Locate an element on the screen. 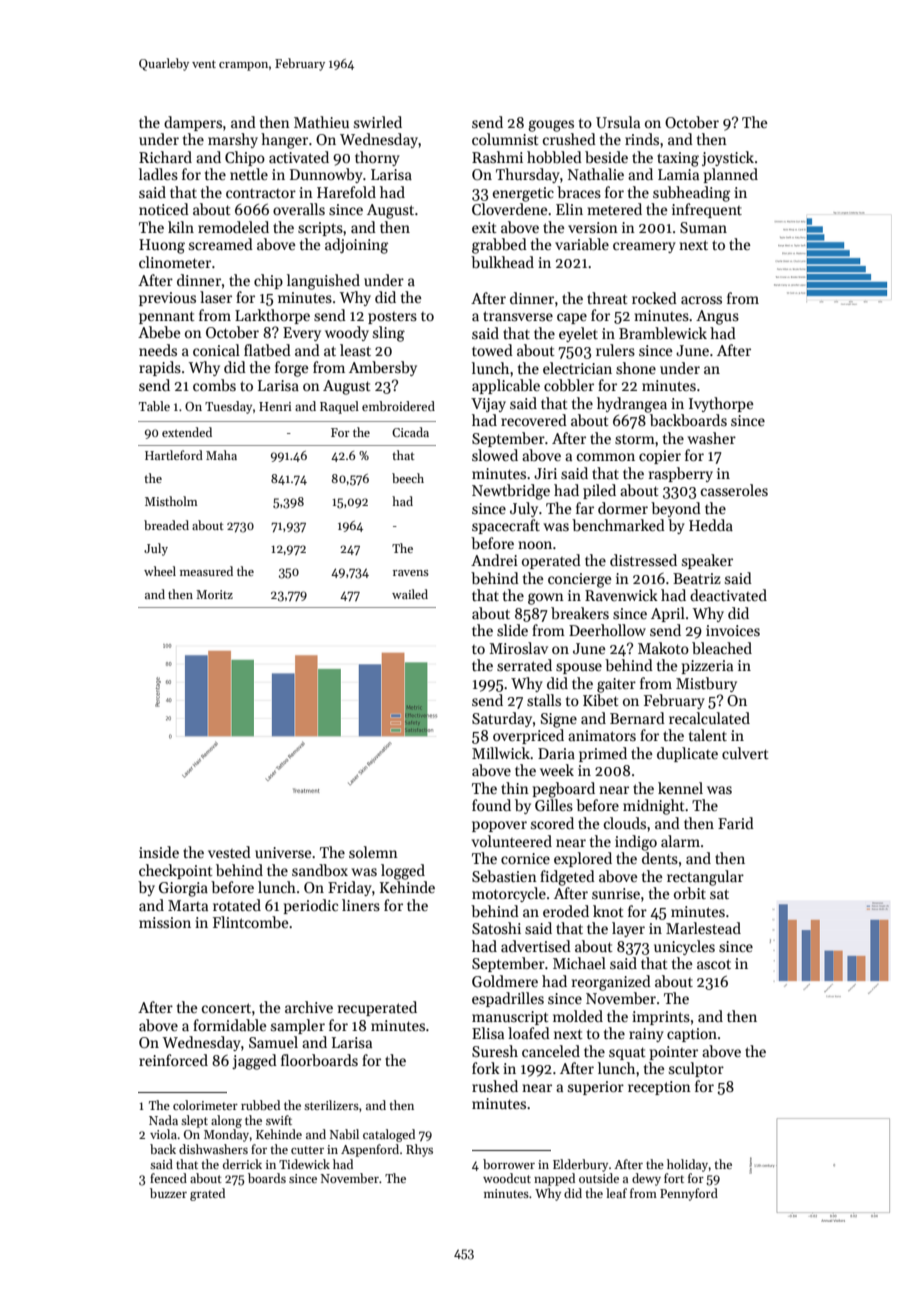 The image size is (908, 1316). Goldmere is located at coordinates (505, 981).
